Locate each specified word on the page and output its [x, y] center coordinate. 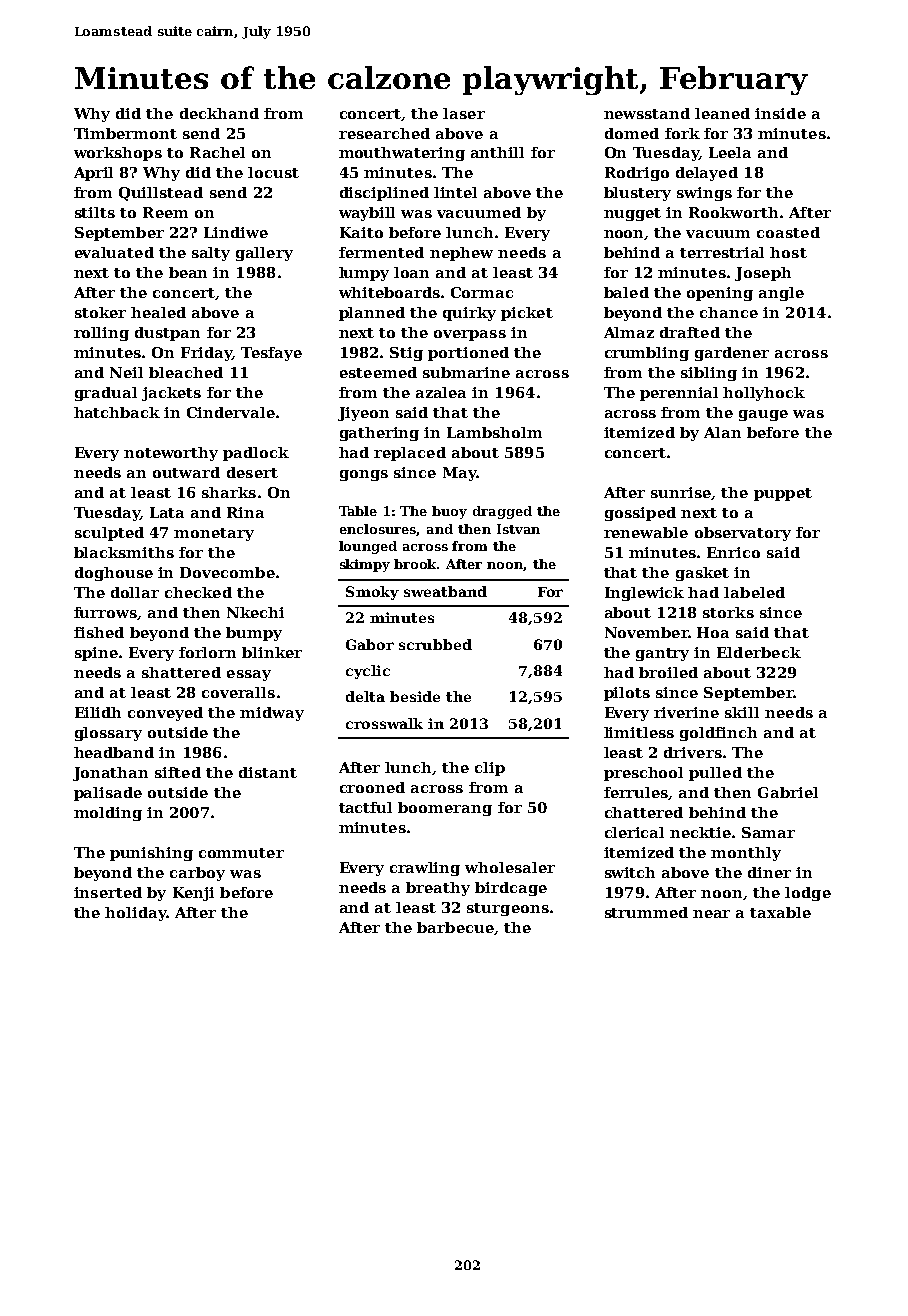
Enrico [733, 552]
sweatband [445, 591]
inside [780, 113]
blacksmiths [124, 552]
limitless [639, 732]
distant [268, 772]
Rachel [217, 152]
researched [384, 133]
